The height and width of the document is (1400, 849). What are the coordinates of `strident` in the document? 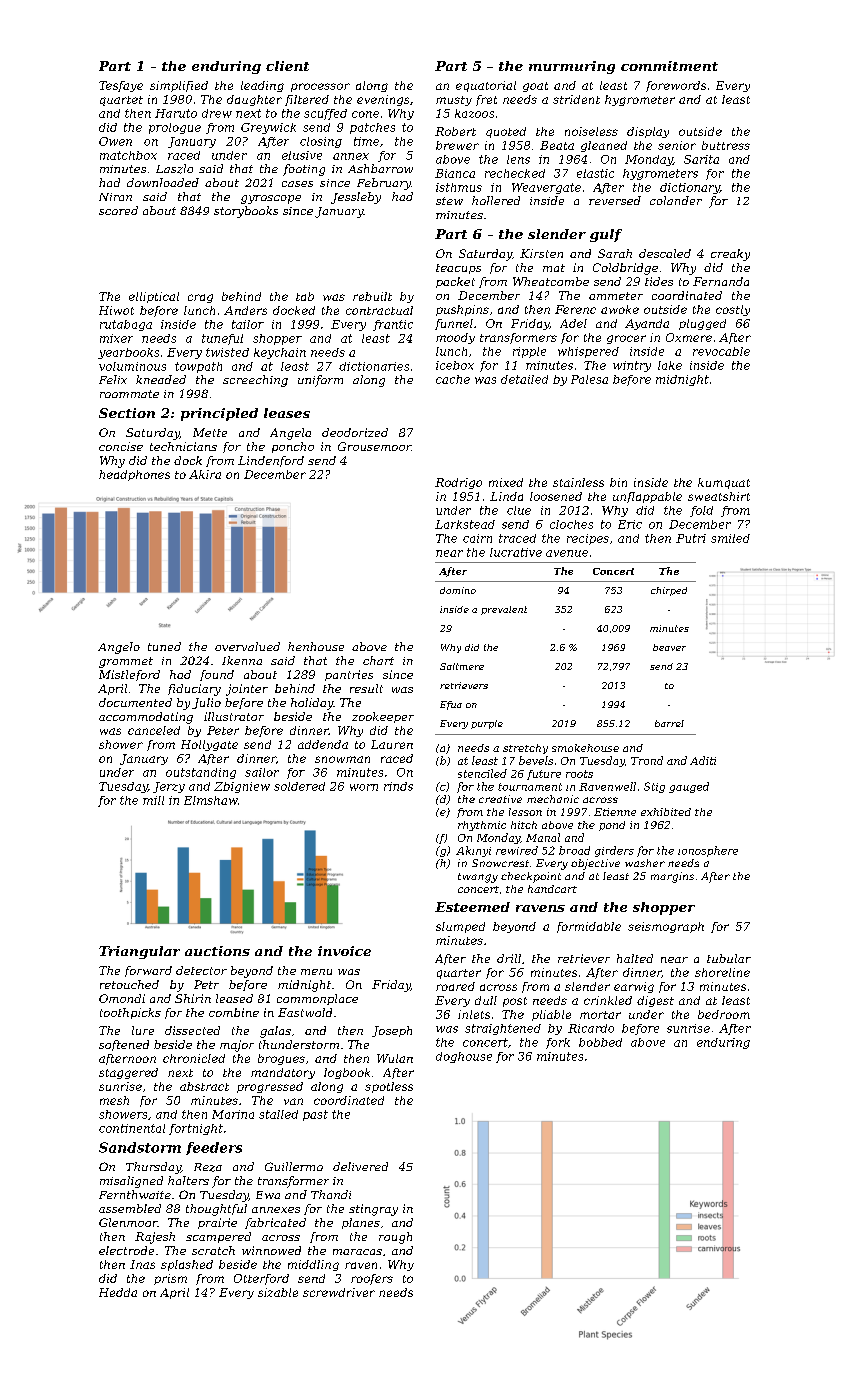 It's located at (576, 99).
